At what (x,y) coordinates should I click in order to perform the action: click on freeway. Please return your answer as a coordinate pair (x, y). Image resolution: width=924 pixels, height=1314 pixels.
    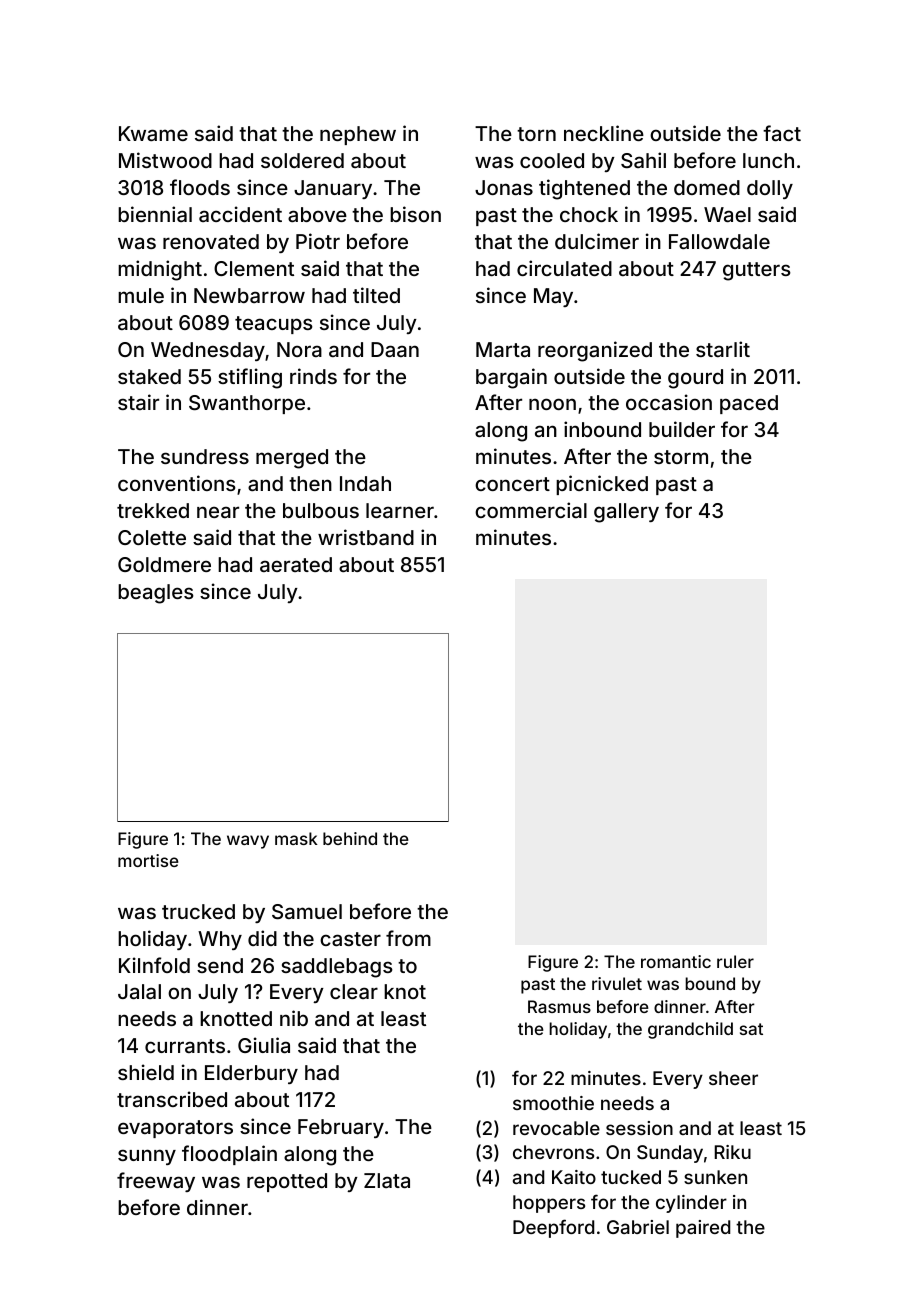
    Looking at the image, I should click on (156, 1182).
